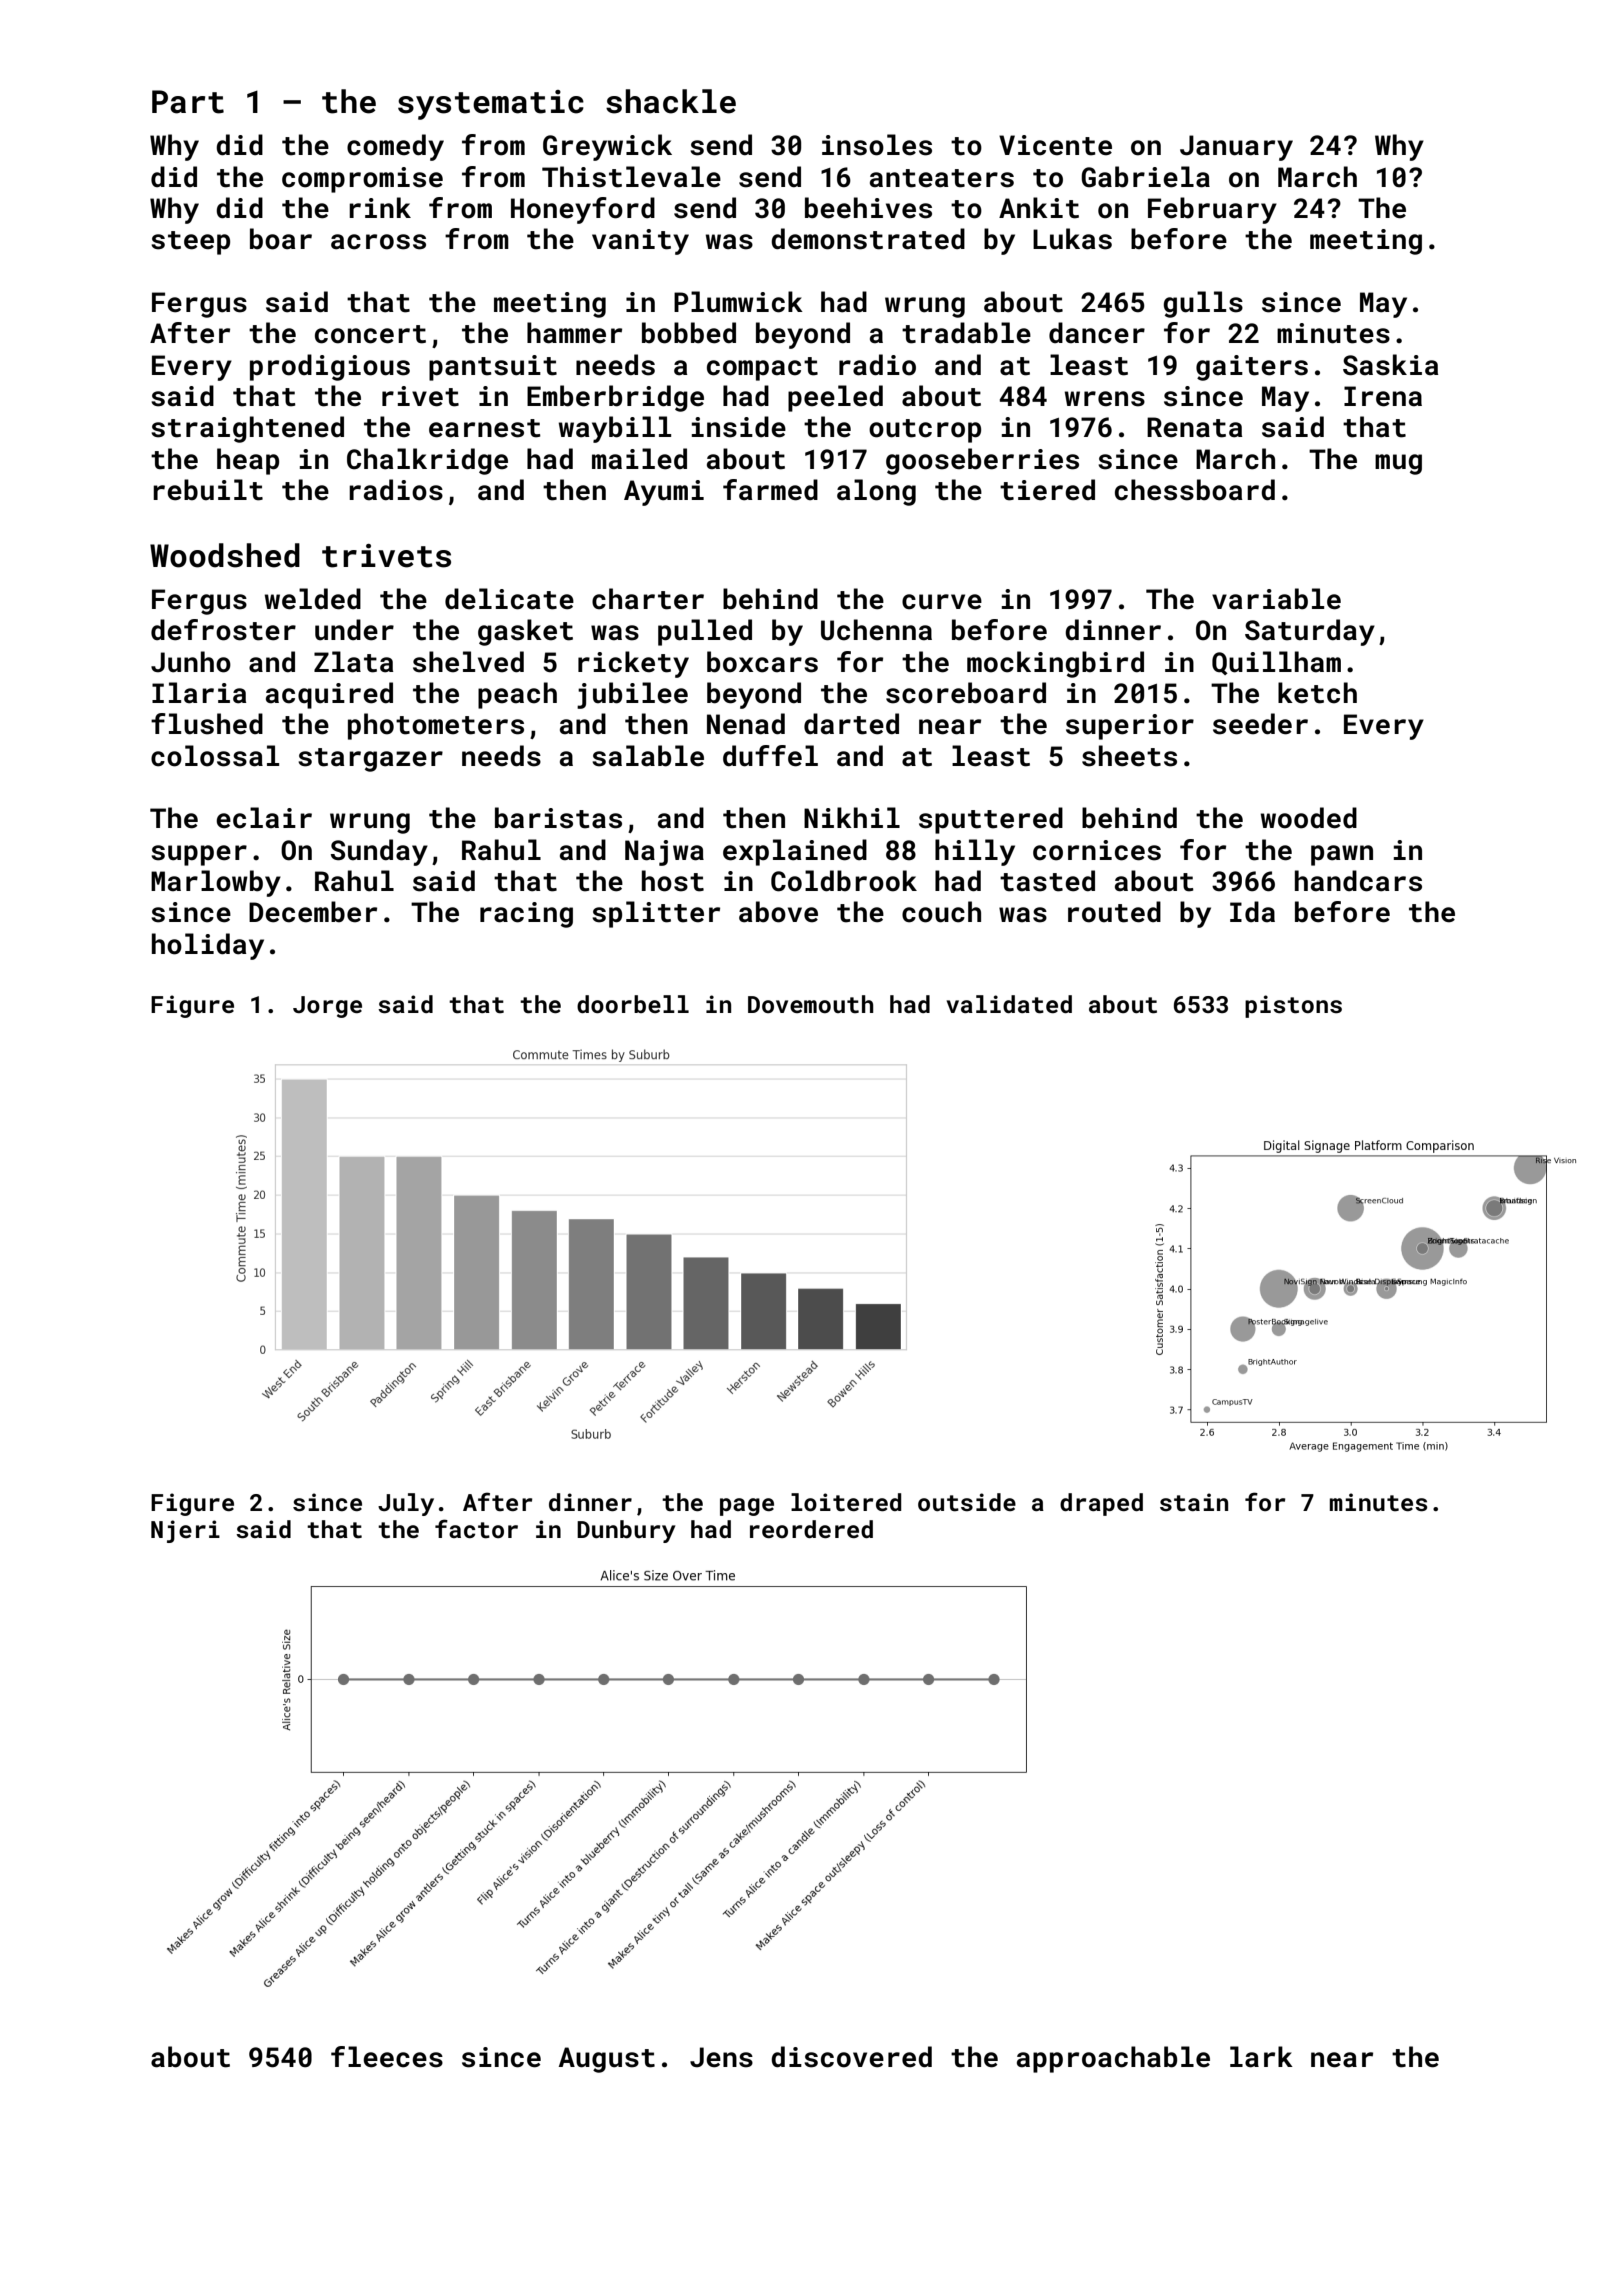  What do you see at coordinates (190, 243) in the screenshot?
I see `steep` at bounding box center [190, 243].
